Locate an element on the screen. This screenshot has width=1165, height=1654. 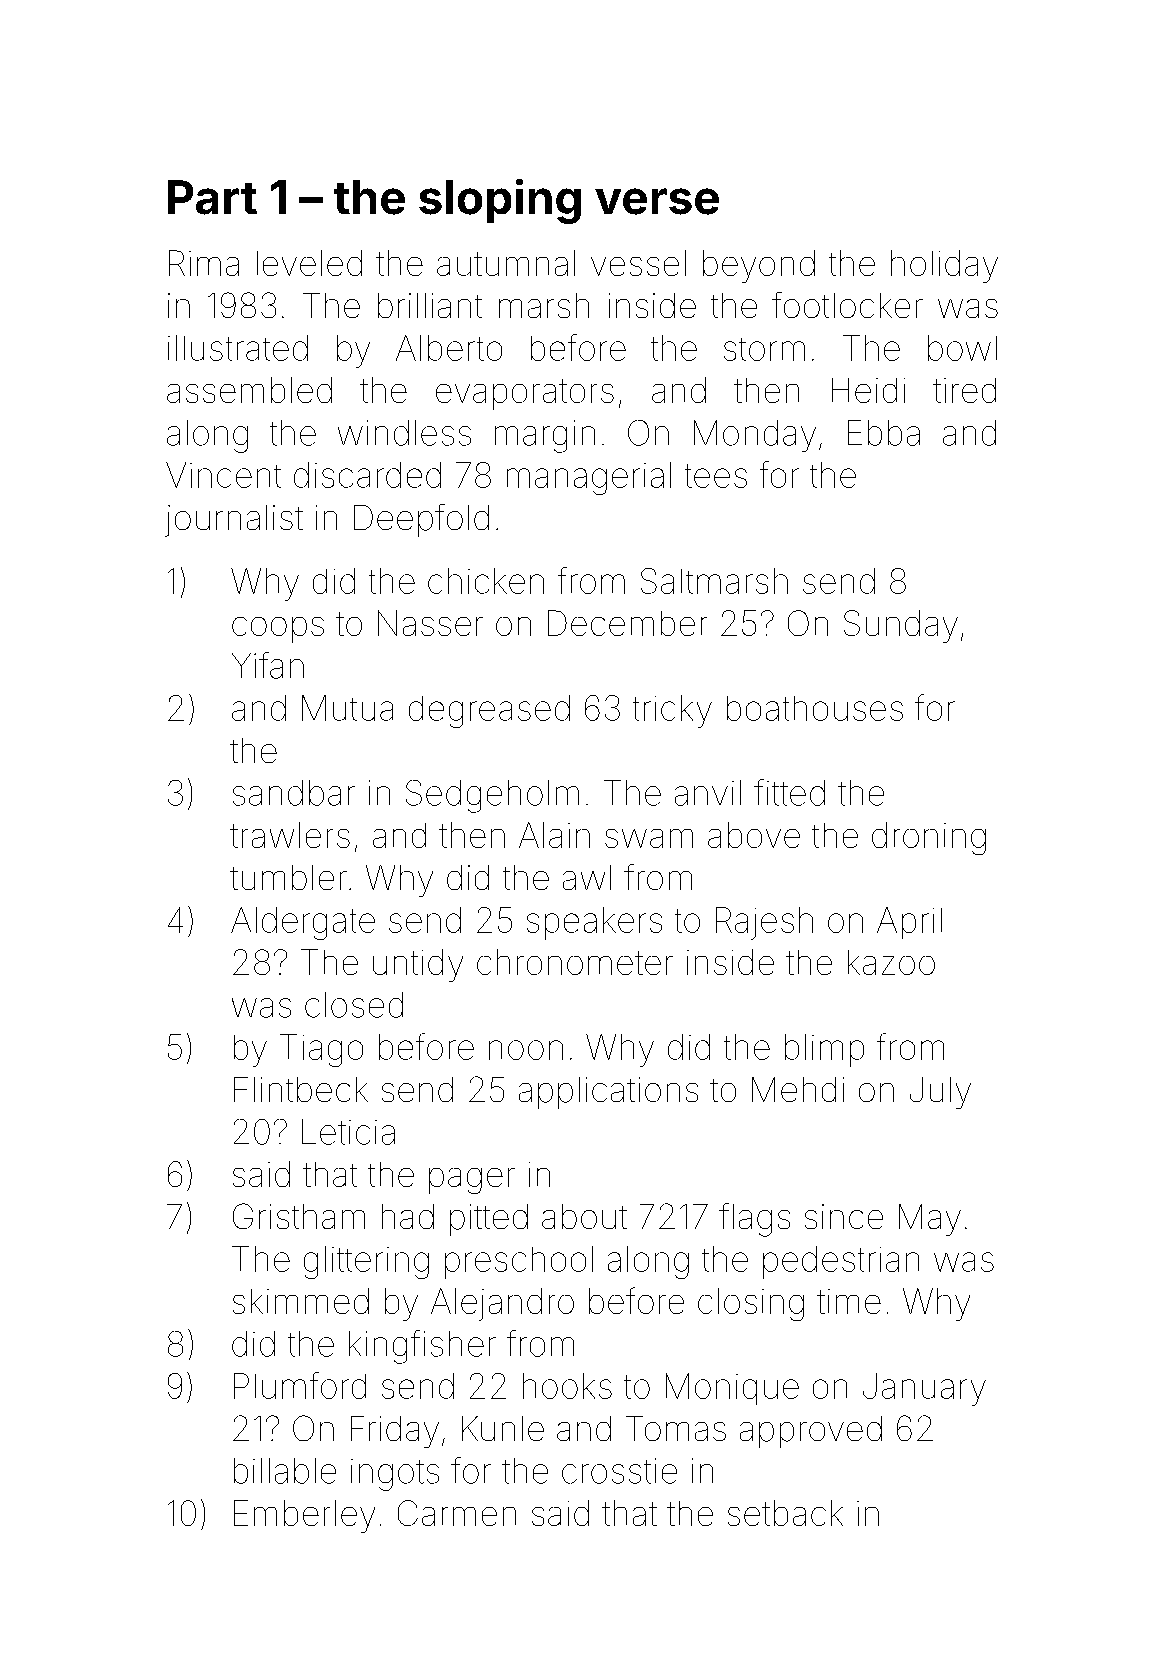
setback is located at coordinates (785, 1513).
